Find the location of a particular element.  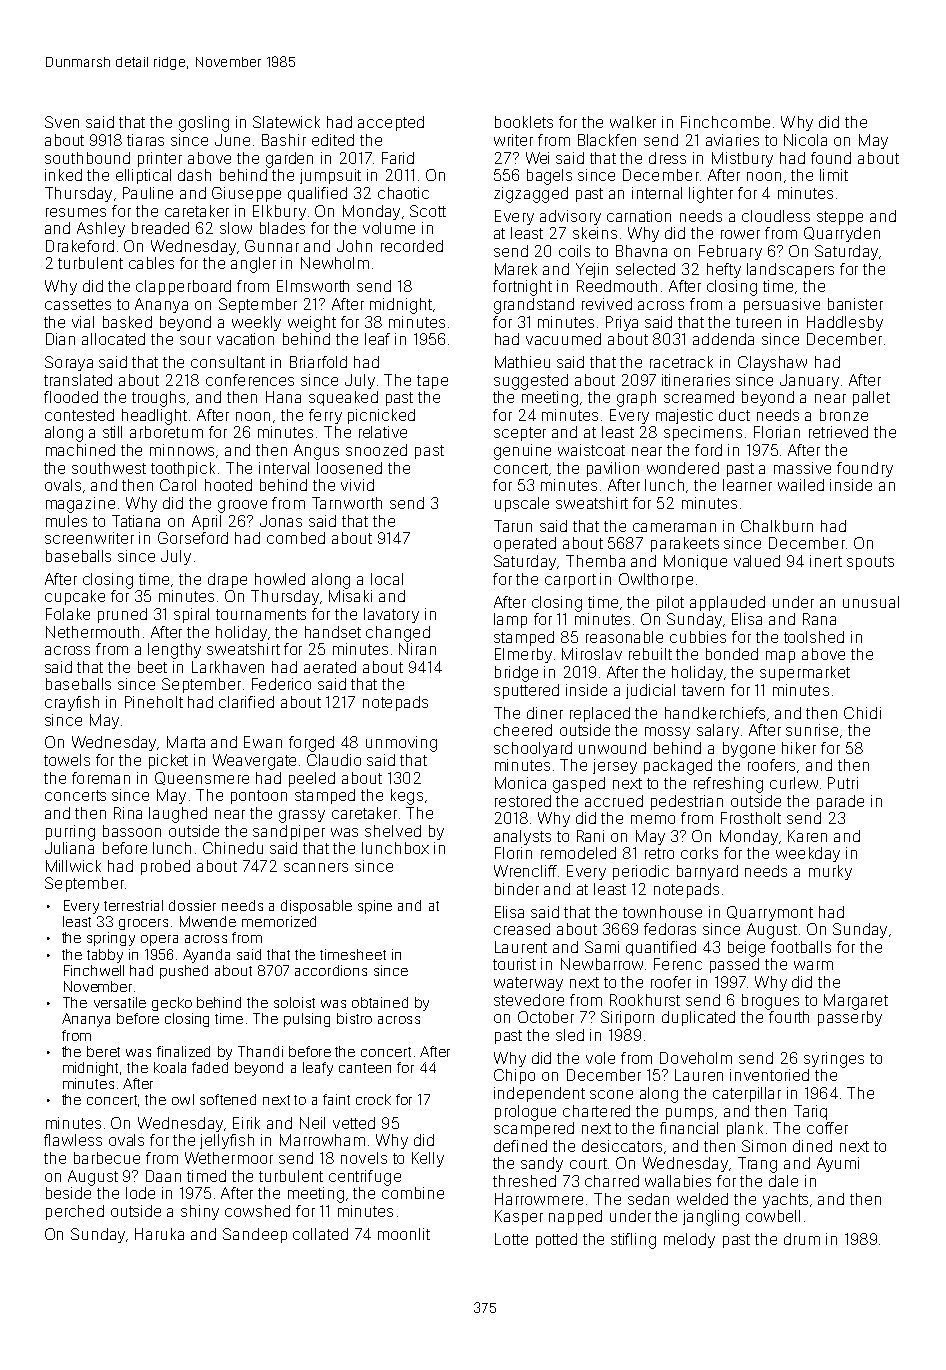

Haruka is located at coordinates (159, 1234).
